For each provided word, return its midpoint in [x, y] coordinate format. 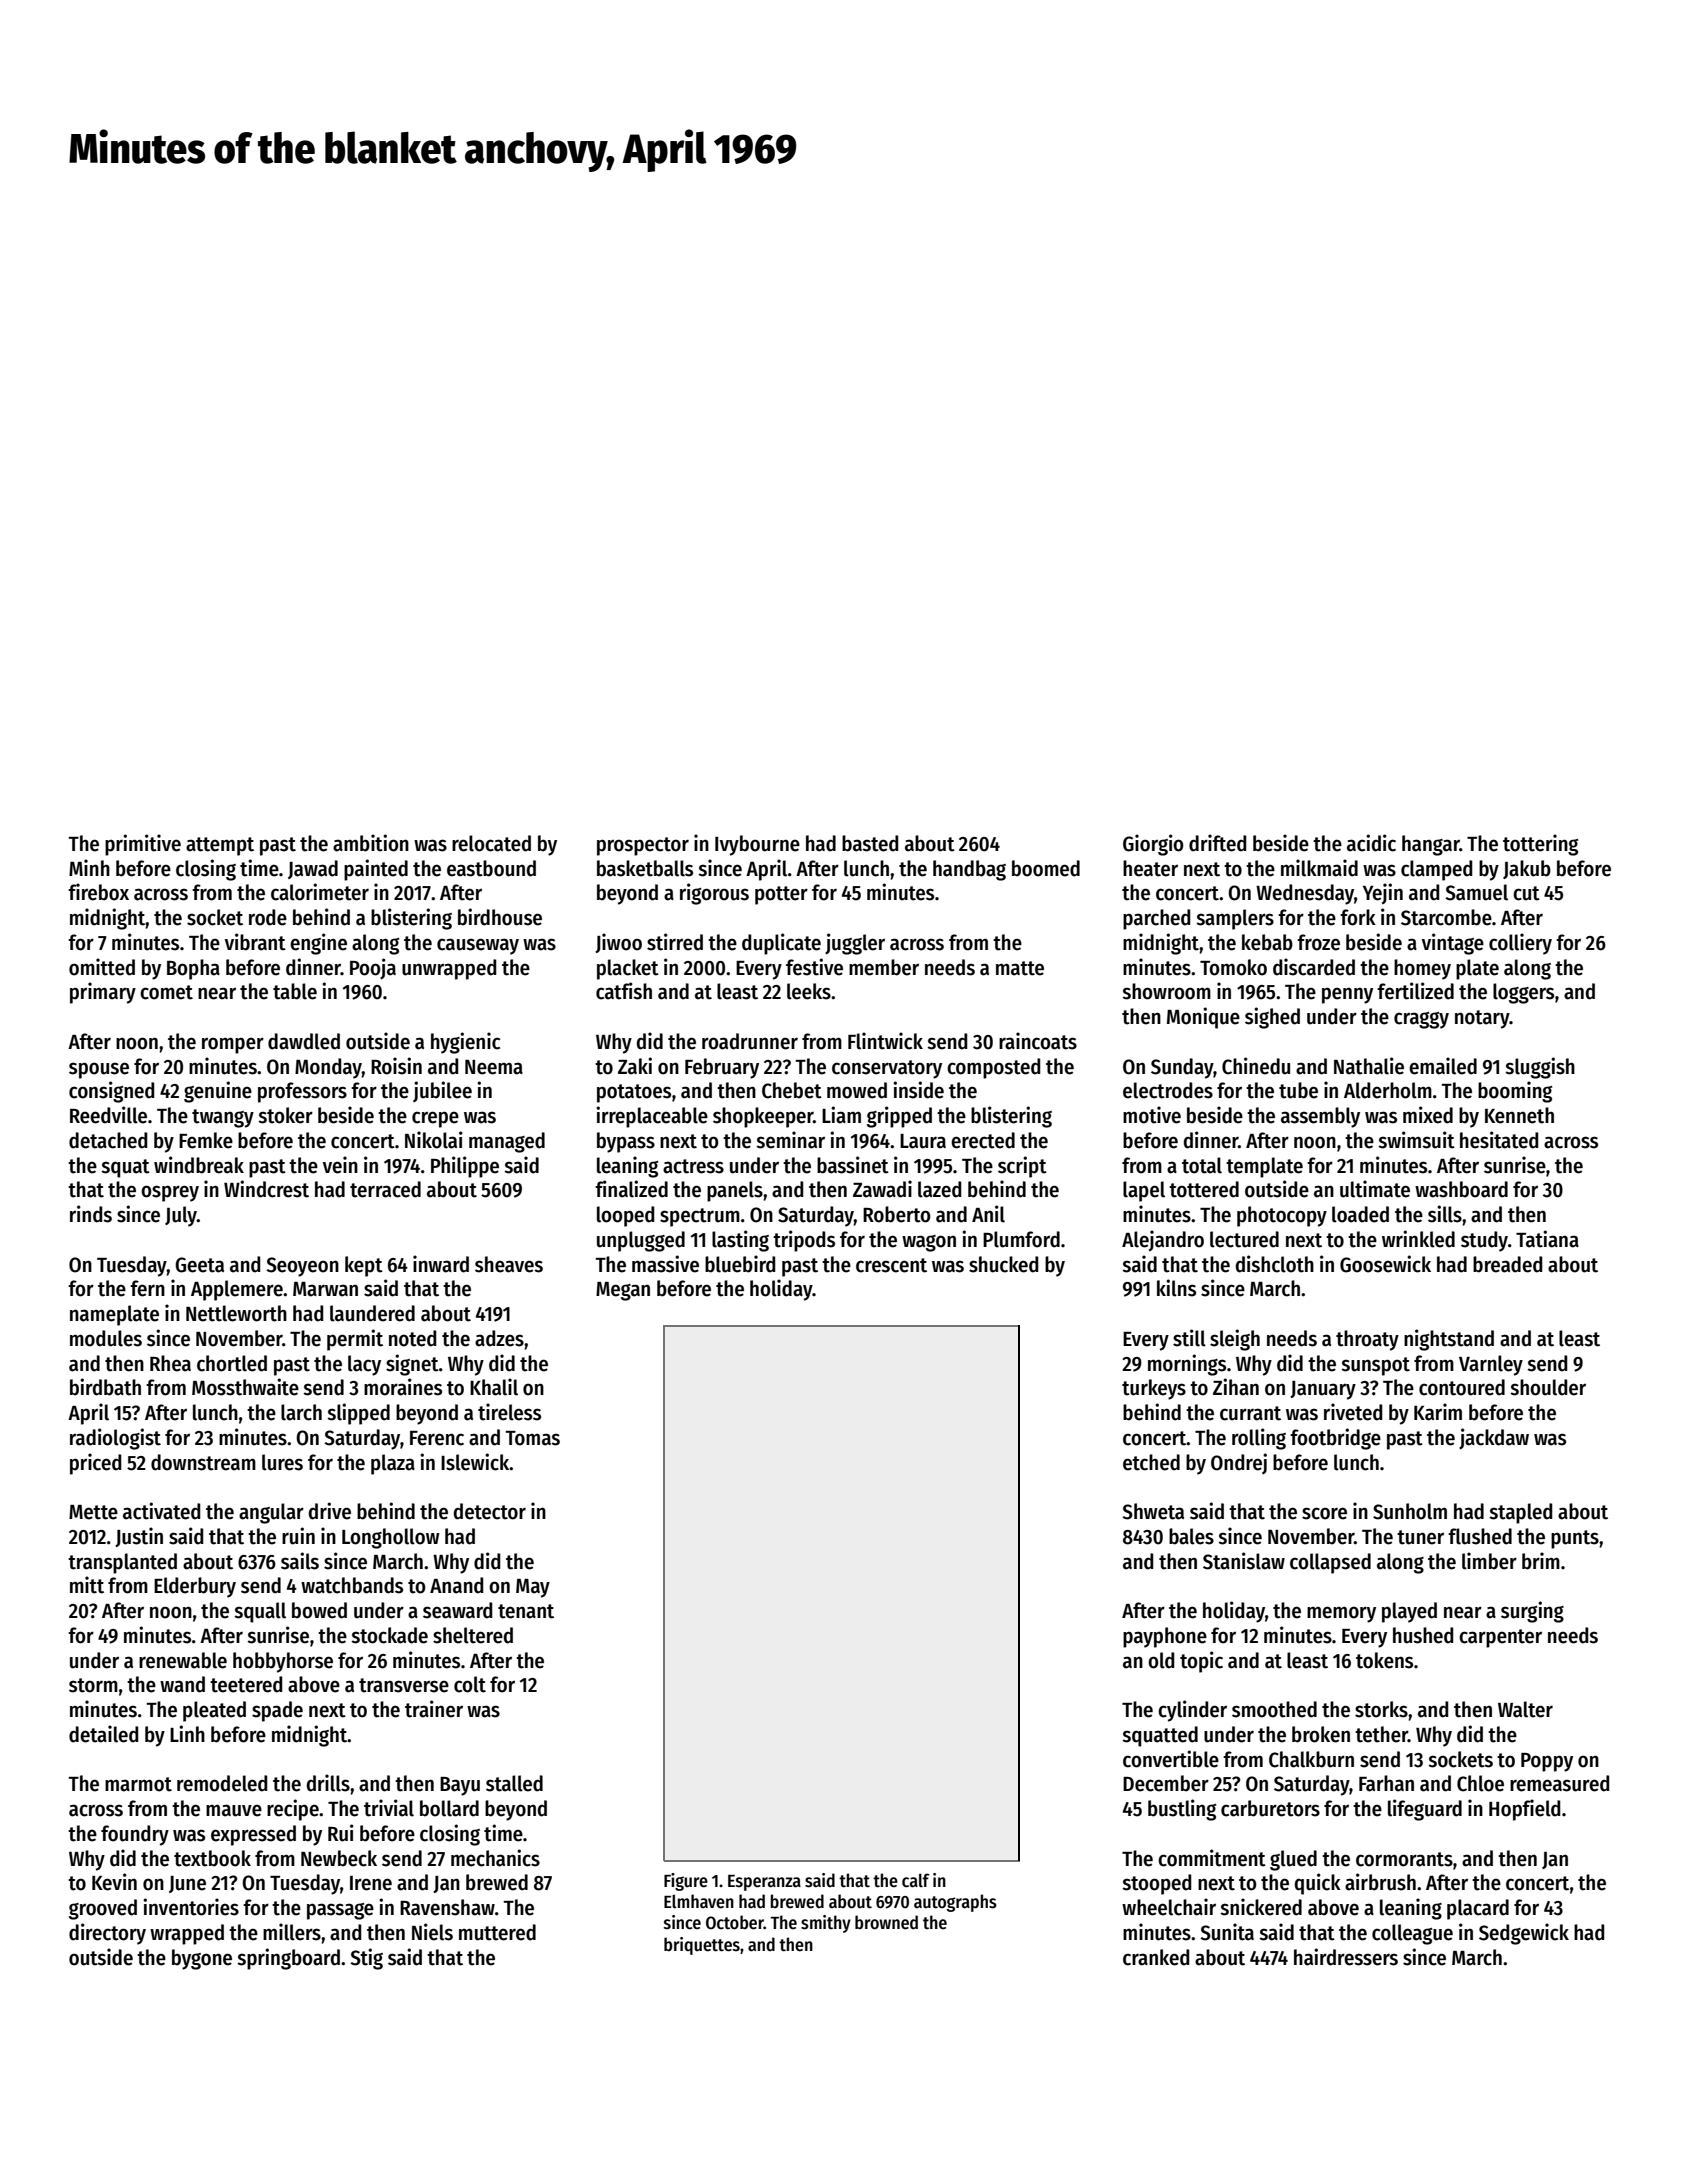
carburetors [1270, 1808]
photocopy [1282, 1216]
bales [1191, 1536]
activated [161, 1511]
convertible [1171, 1759]
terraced [385, 1189]
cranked [1156, 1957]
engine [318, 944]
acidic [1371, 843]
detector [490, 1511]
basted [870, 843]
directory [107, 1934]
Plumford [1021, 1239]
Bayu [460, 1786]
